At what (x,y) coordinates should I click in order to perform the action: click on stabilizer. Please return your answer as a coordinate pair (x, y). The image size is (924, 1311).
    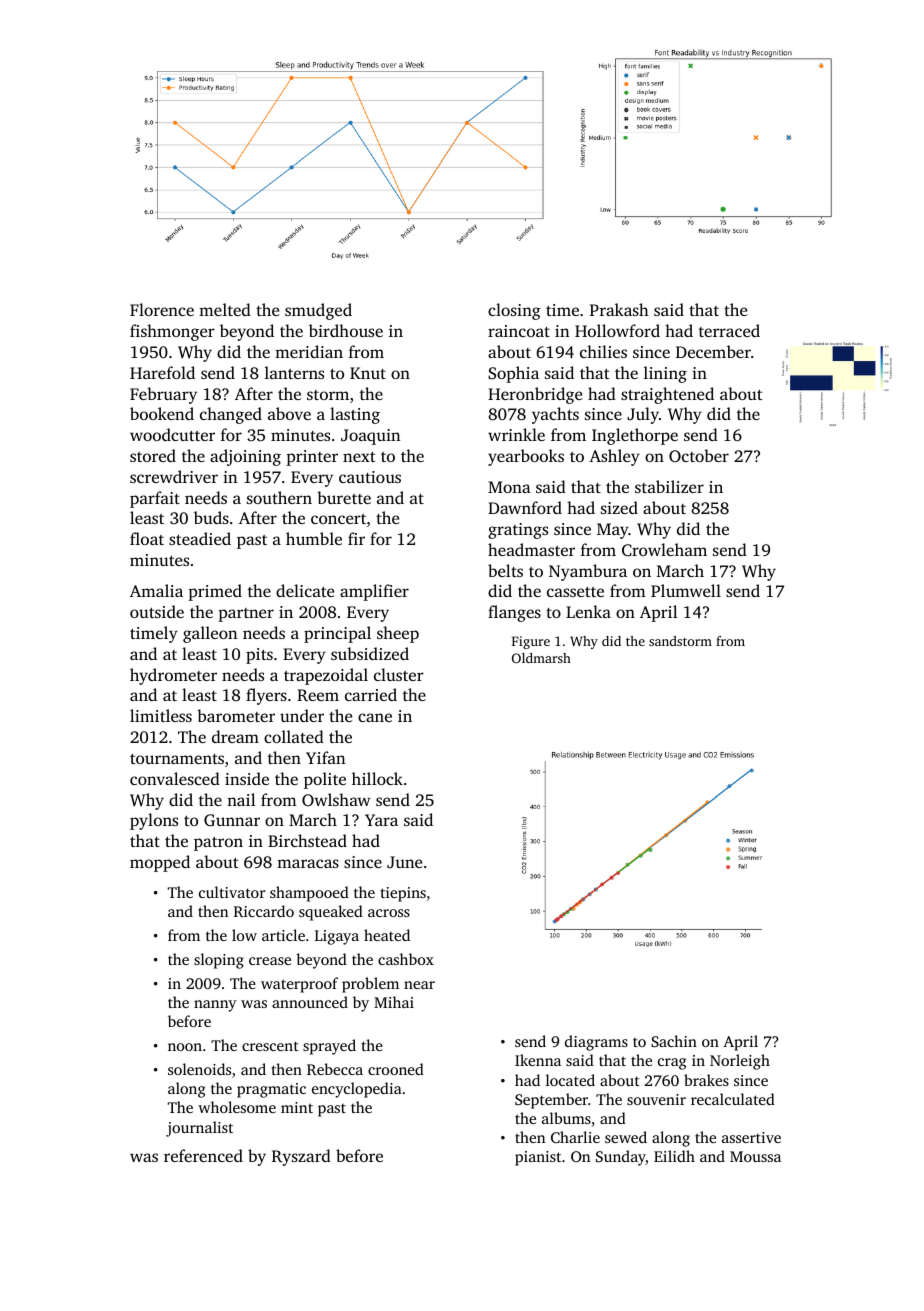
    Looking at the image, I should click on (669, 486).
